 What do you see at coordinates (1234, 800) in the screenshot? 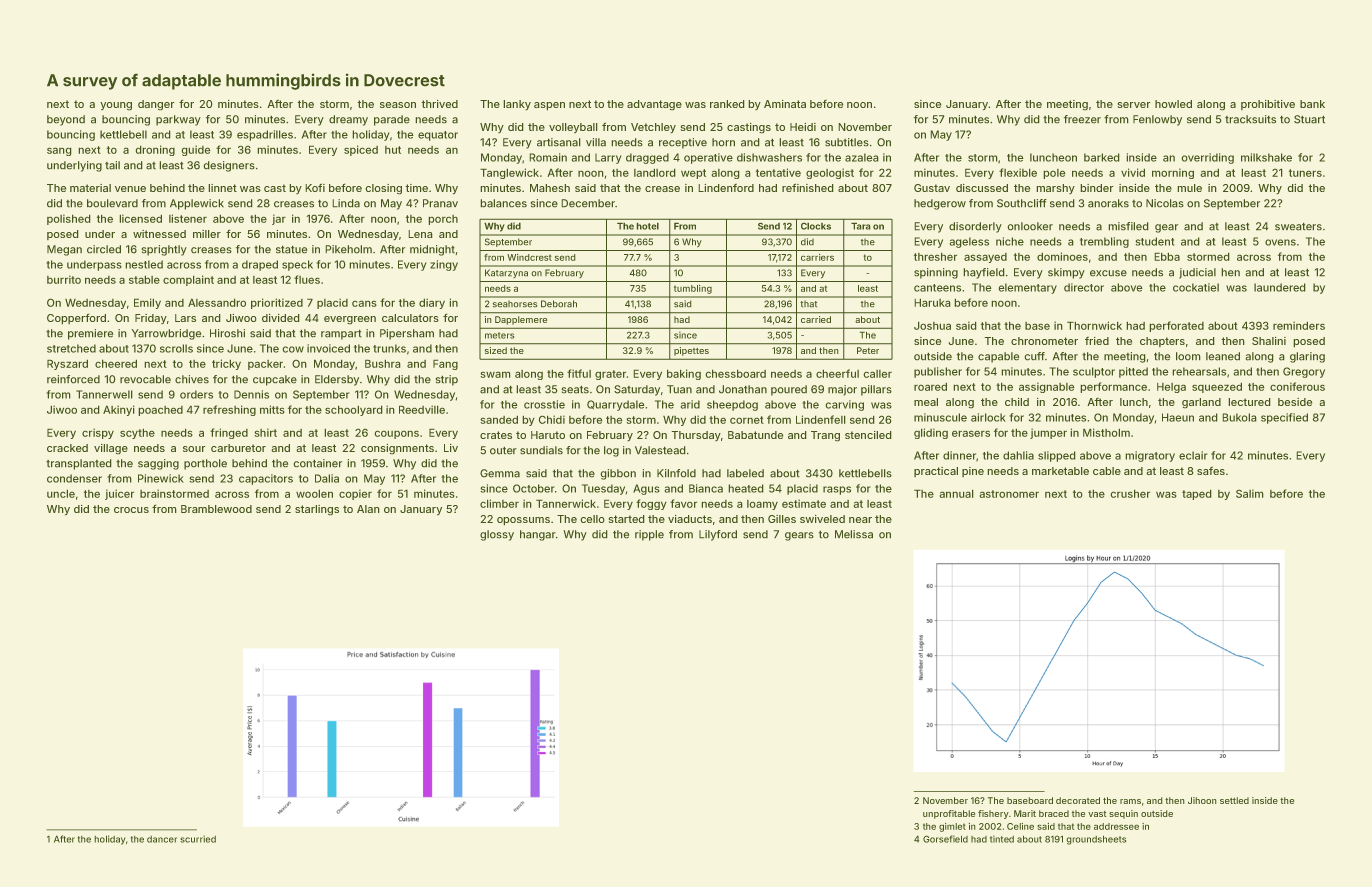
I see `settled` at bounding box center [1234, 800].
